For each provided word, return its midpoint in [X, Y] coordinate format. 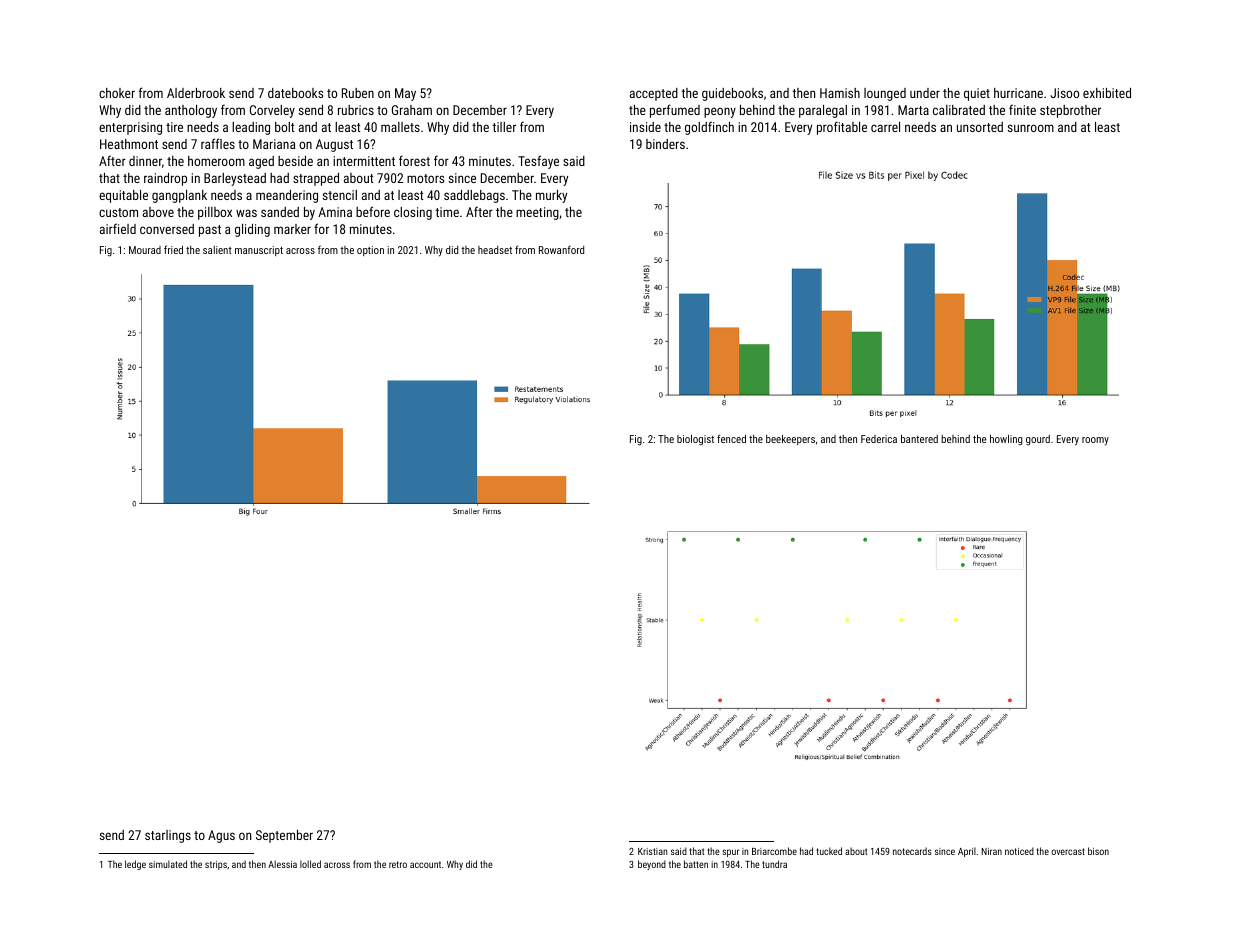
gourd [1038, 440]
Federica [879, 439]
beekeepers [790, 440]
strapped [316, 179]
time [447, 212]
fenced [731, 438]
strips [216, 865]
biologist [695, 439]
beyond [652, 865]
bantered [919, 439]
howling [1006, 440]
